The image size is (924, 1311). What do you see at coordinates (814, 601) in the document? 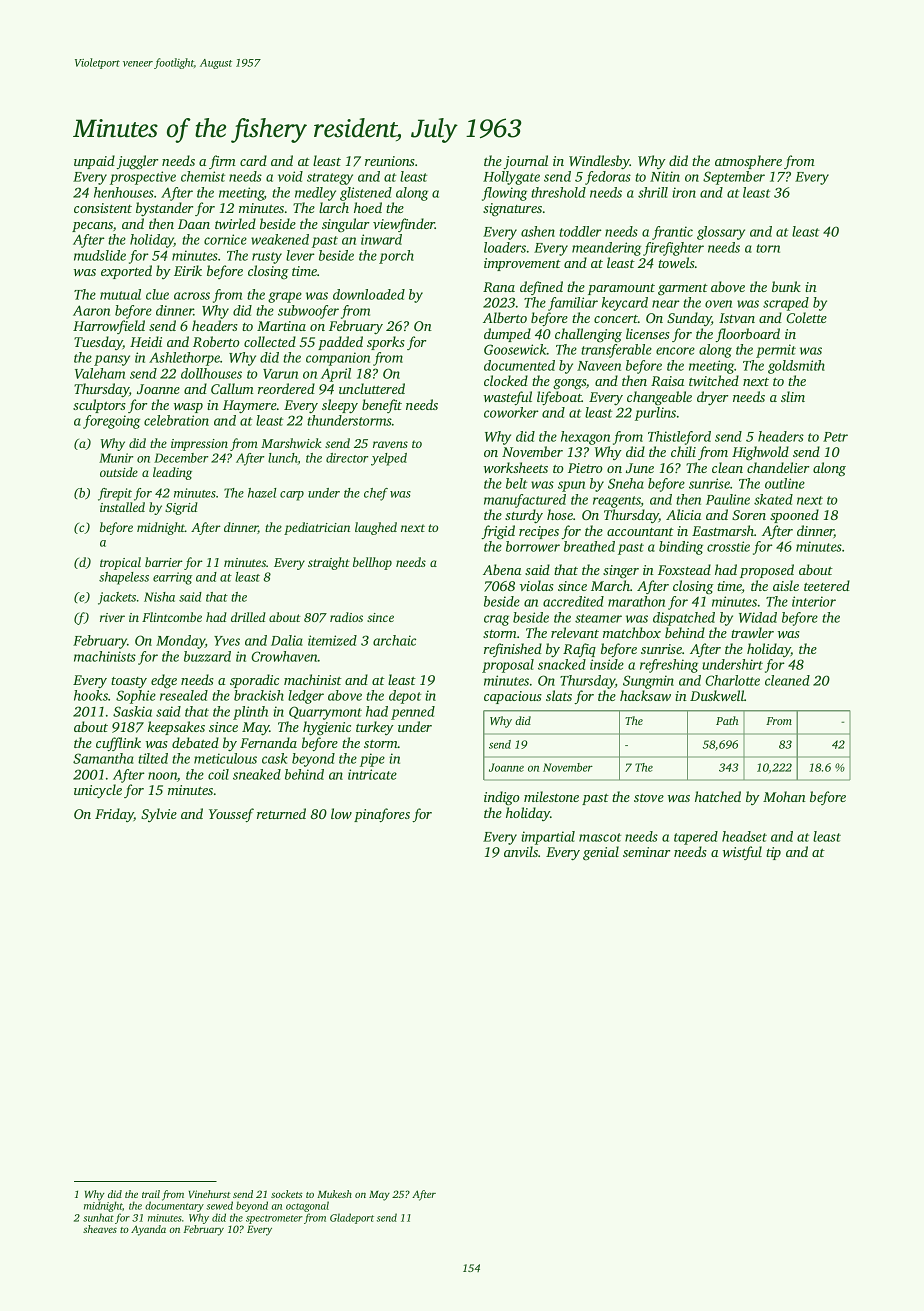
I see `interior` at bounding box center [814, 601].
